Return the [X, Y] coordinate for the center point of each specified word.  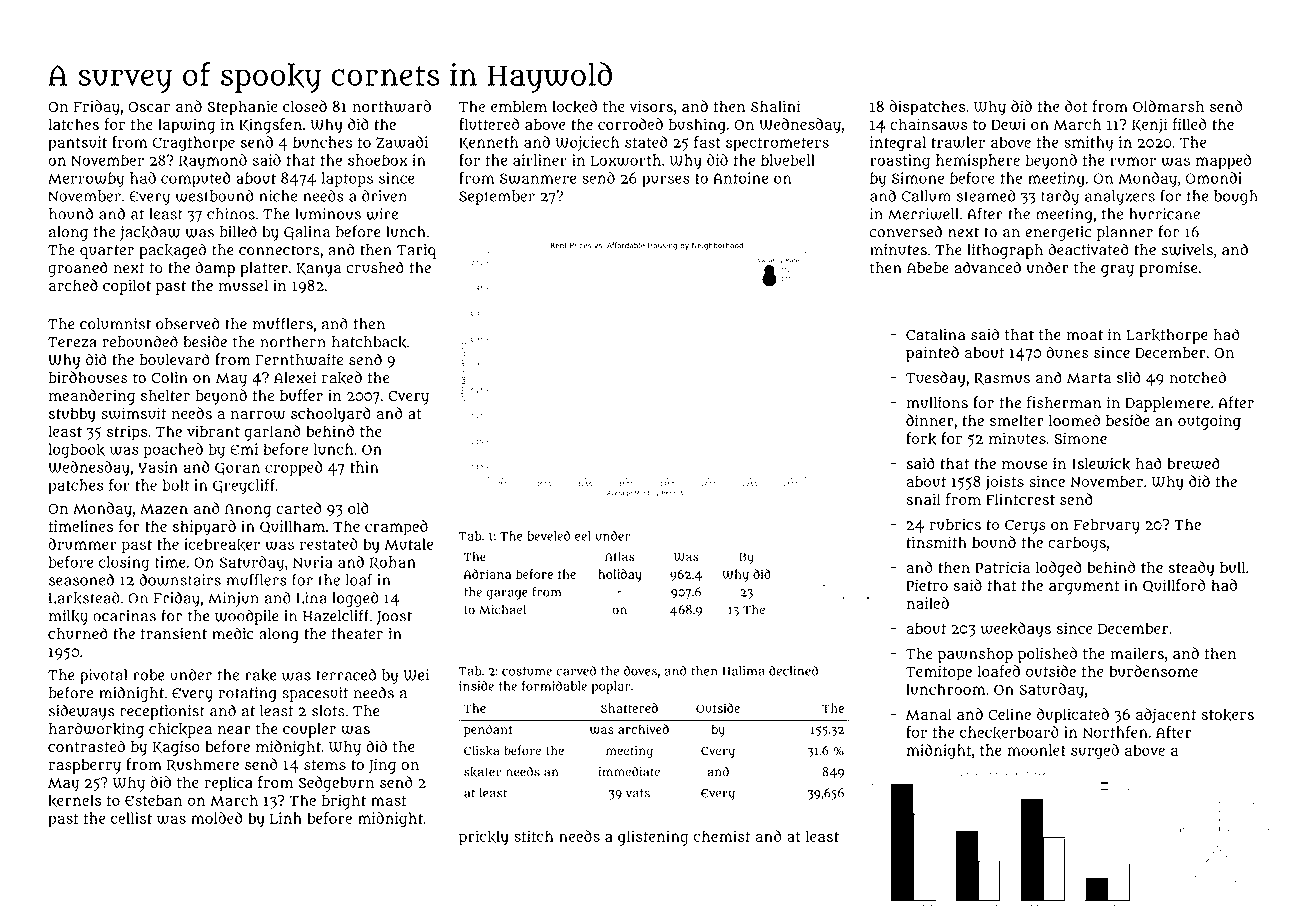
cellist [131, 818]
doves [640, 670]
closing [124, 564]
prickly [484, 838]
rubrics [955, 524]
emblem [519, 106]
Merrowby [86, 179]
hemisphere [978, 161]
